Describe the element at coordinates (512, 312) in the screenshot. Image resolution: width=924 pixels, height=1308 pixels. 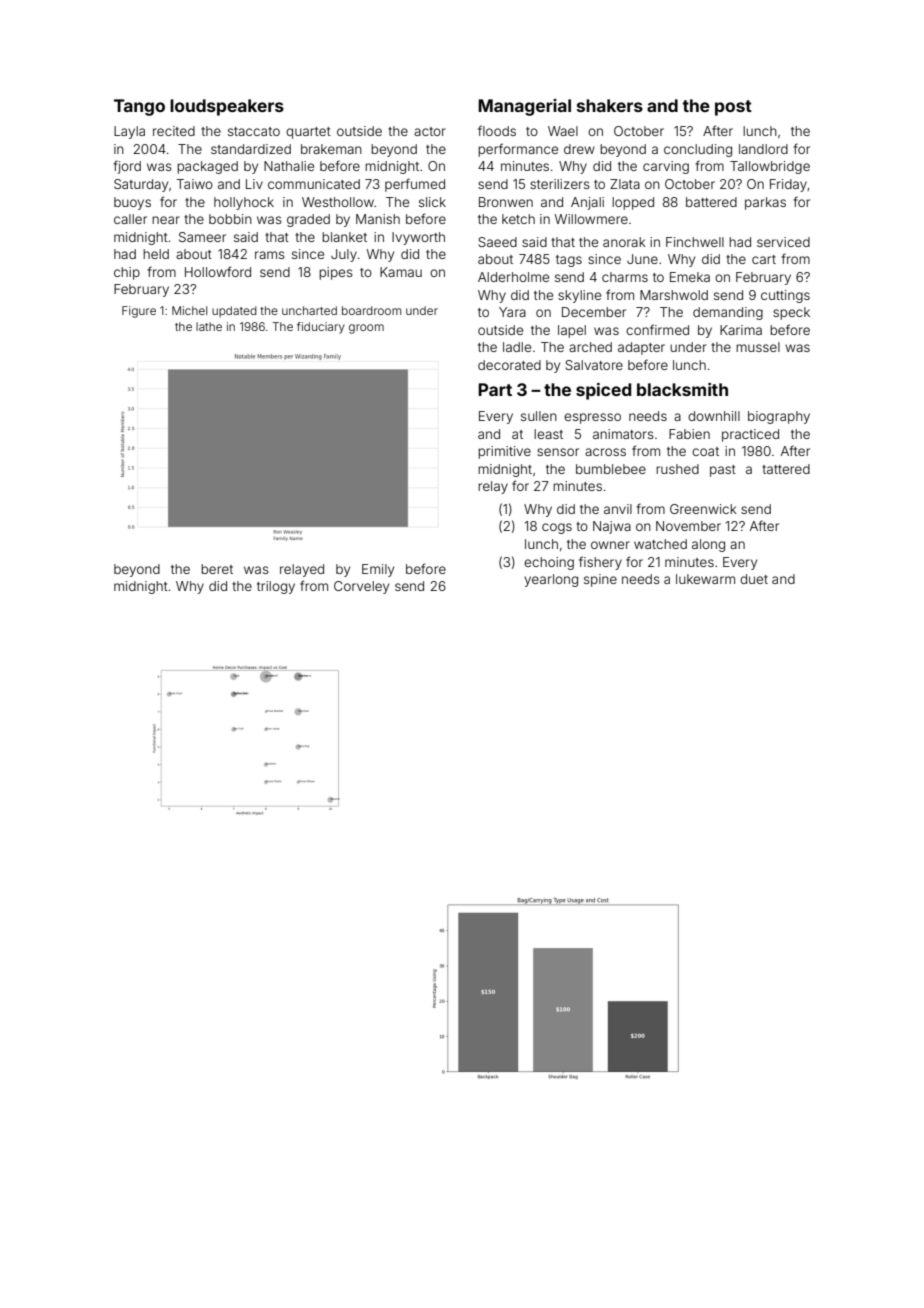
I see `Yara` at that location.
